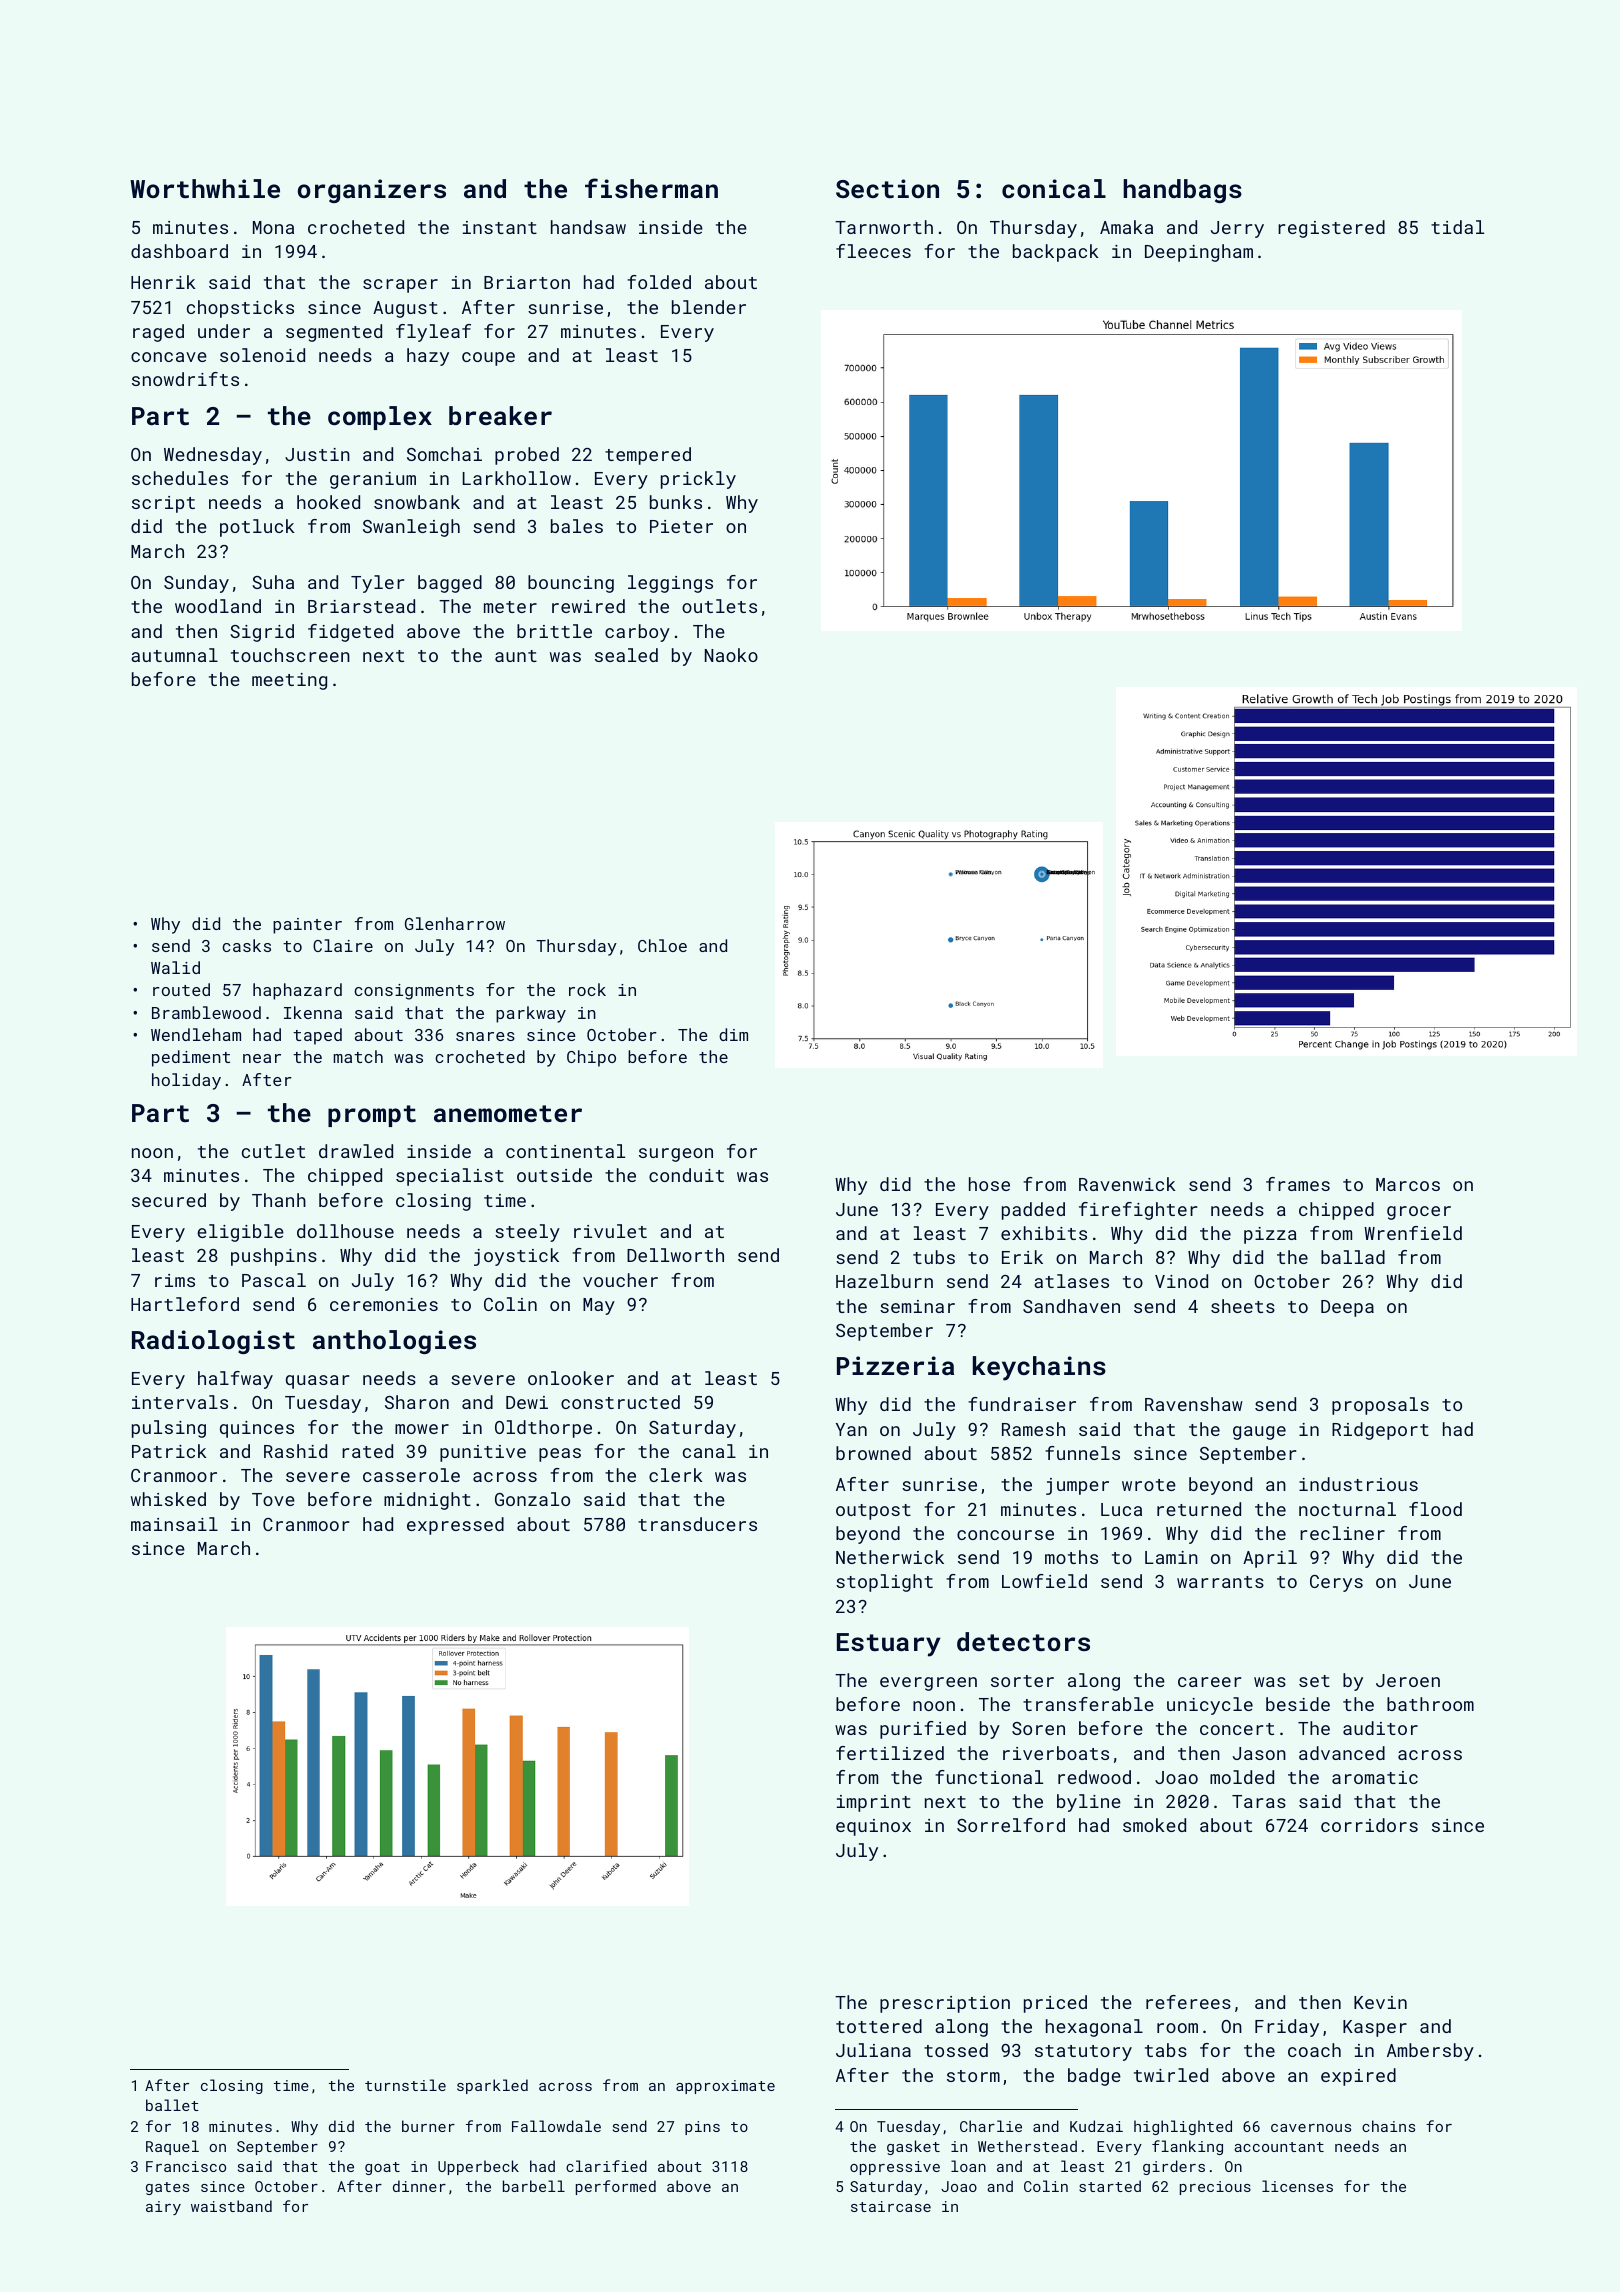 The width and height of the image is (1620, 2292). What do you see at coordinates (1199, 253) in the image?
I see `Deepingham` at bounding box center [1199, 253].
